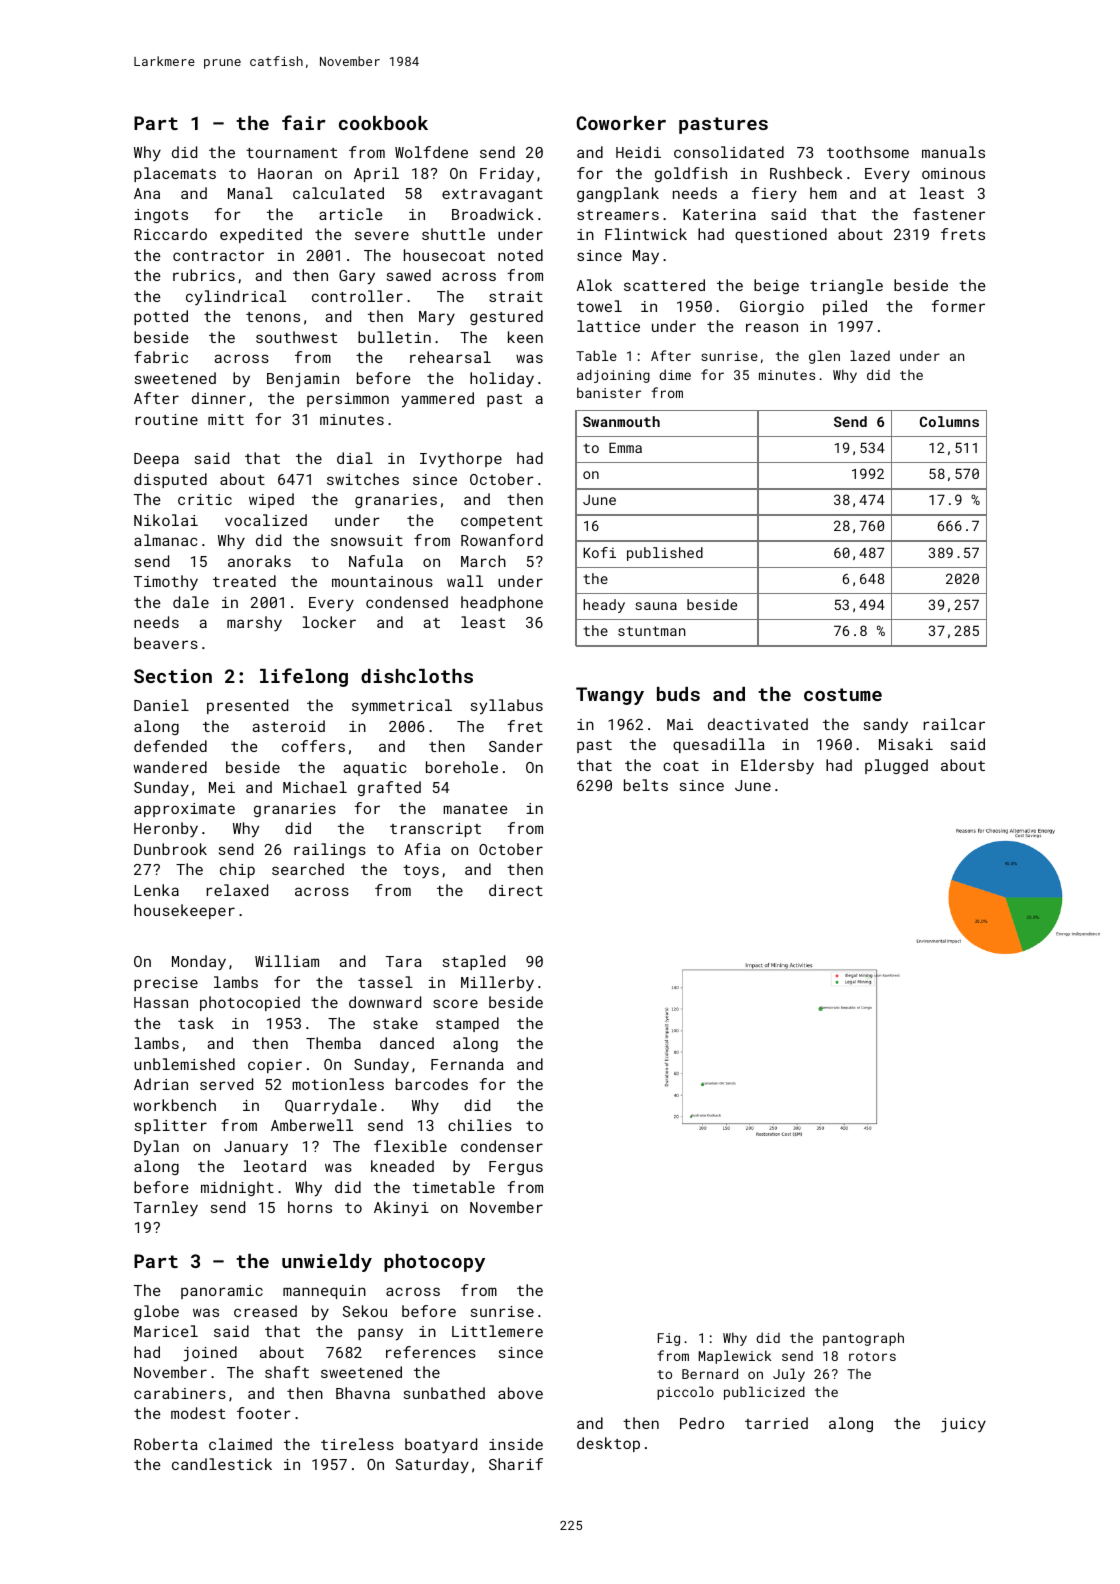  Describe the element at coordinates (502, 1146) in the screenshot. I see `condenser` at that location.
